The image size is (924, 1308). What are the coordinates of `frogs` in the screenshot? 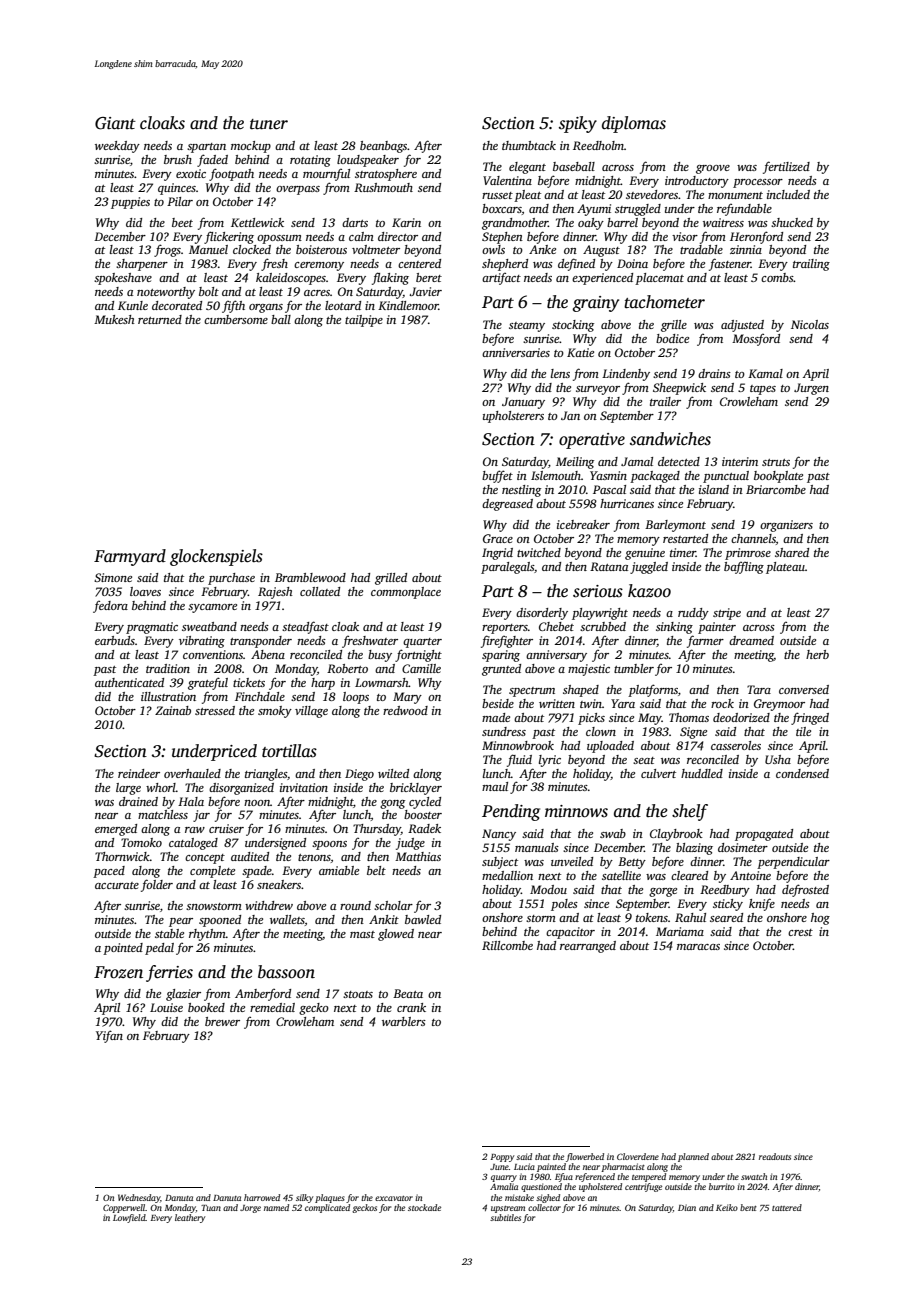 It's located at (167, 250).
